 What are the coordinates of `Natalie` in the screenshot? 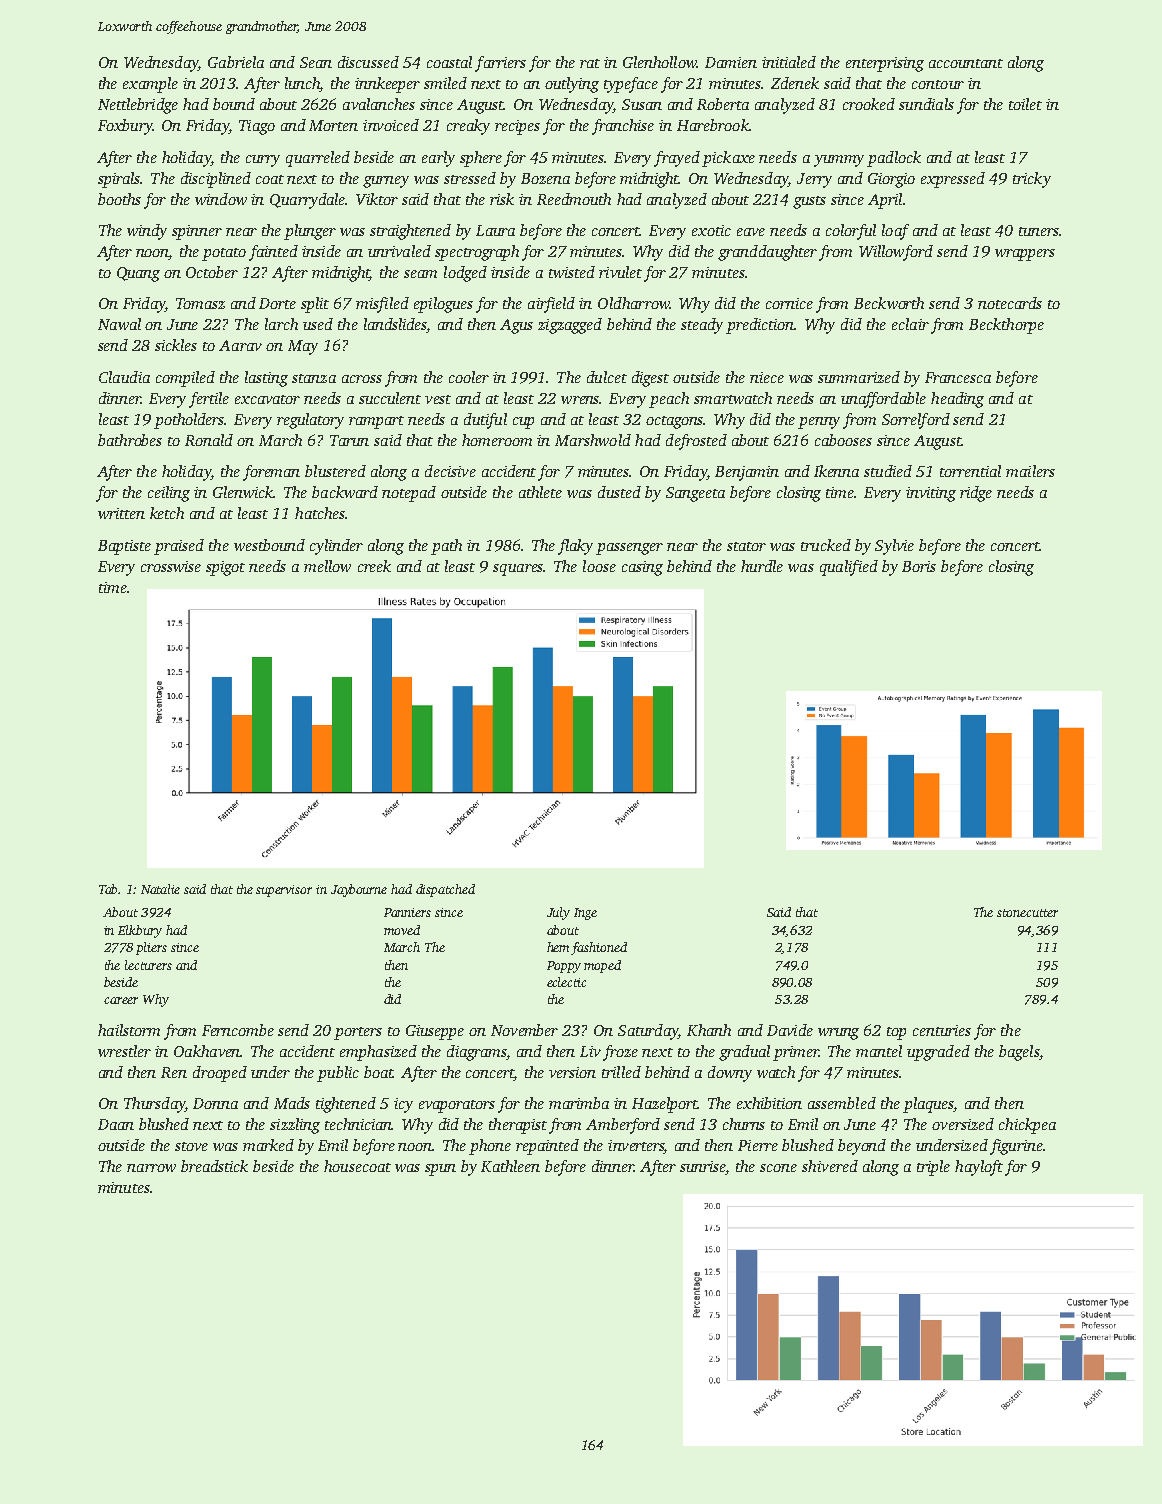 It's located at (160, 889).
